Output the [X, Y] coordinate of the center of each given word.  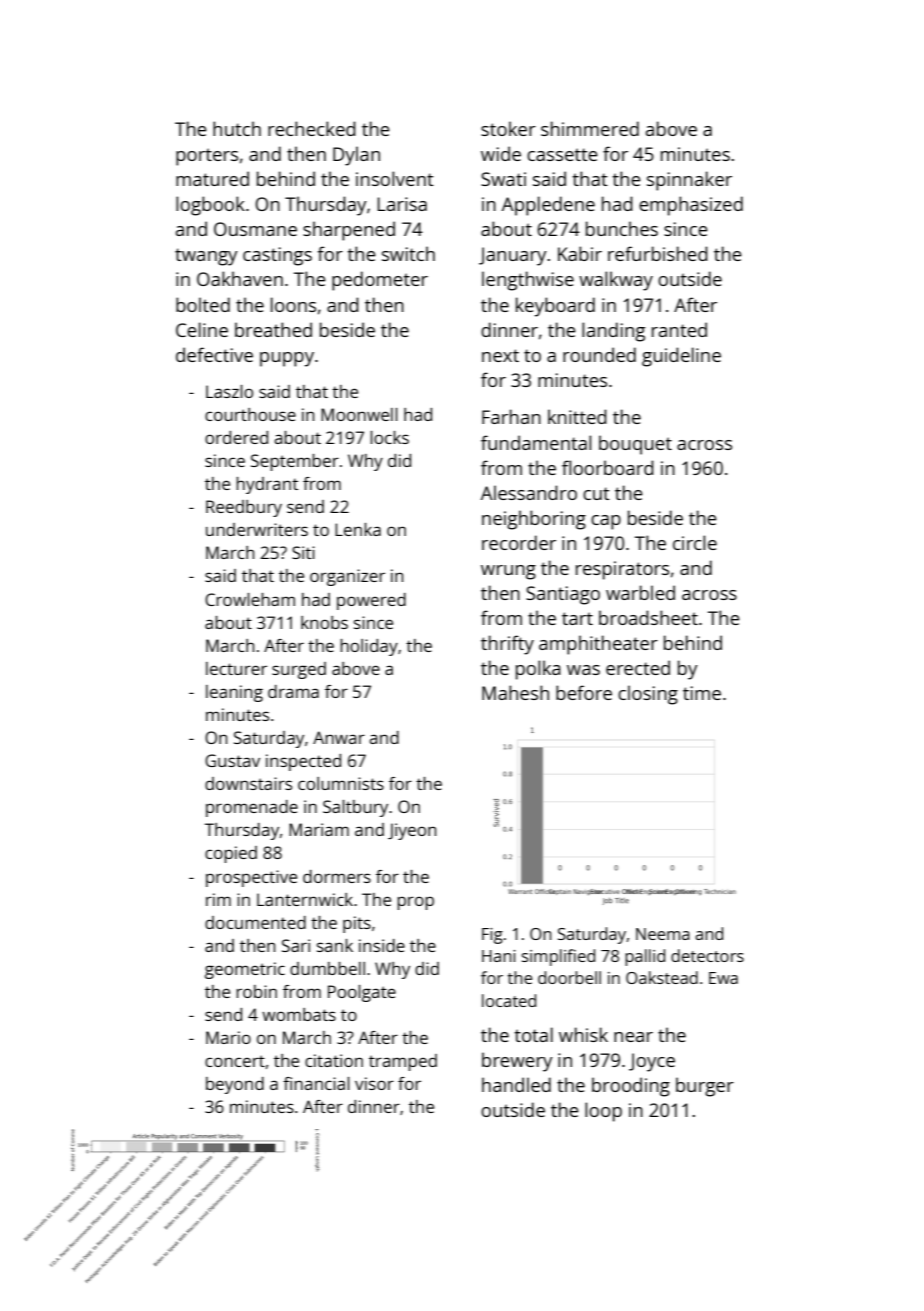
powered [371, 601]
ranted [679, 329]
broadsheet [648, 617]
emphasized [691, 206]
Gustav [232, 760]
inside [382, 945]
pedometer [380, 281]
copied [231, 854]
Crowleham [250, 599]
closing [648, 695]
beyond [235, 1085]
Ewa [723, 978]
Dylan [356, 156]
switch [408, 253]
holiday [369, 647]
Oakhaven [240, 278]
